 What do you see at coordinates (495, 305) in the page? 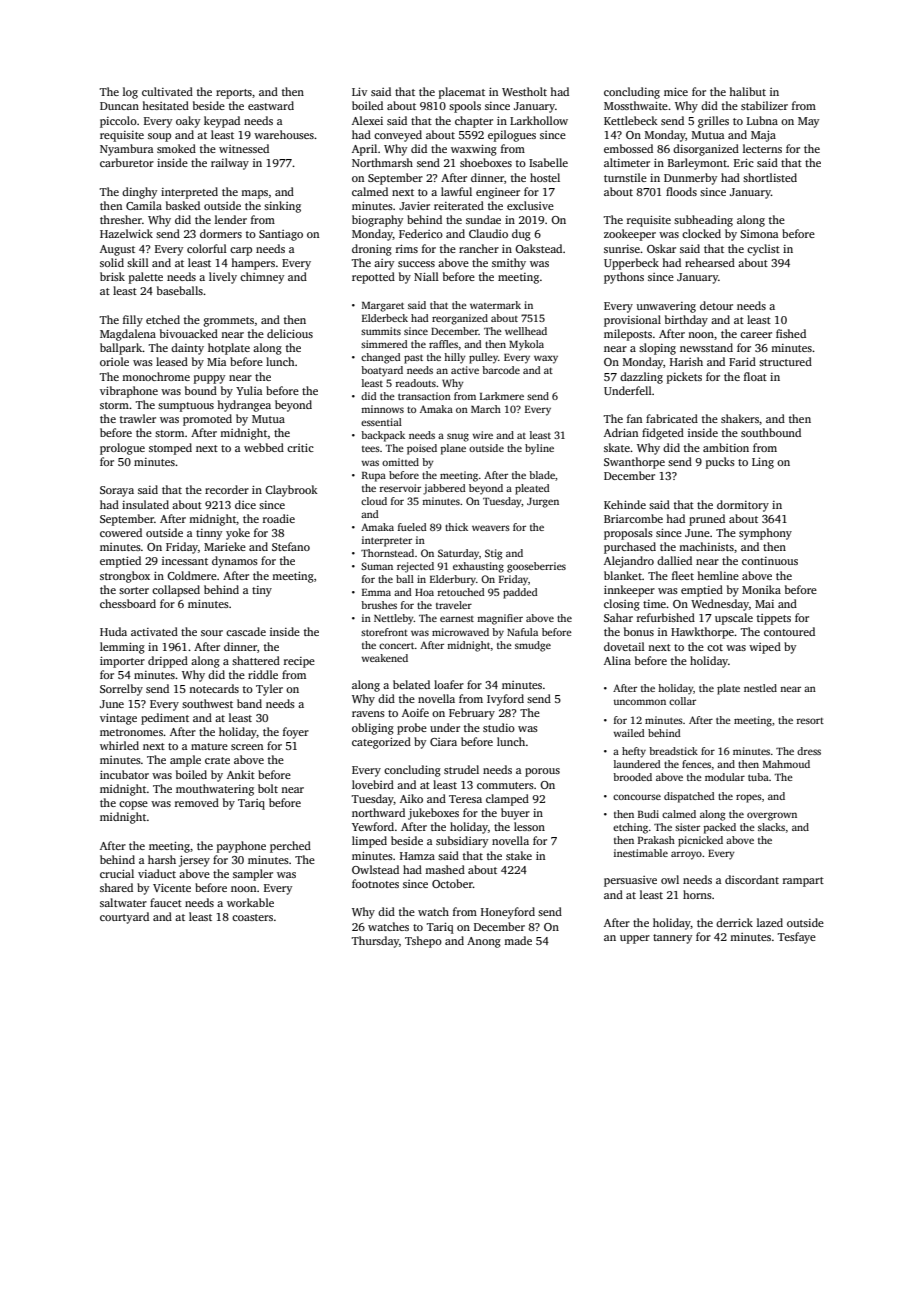
I see `watermark` at bounding box center [495, 305].
